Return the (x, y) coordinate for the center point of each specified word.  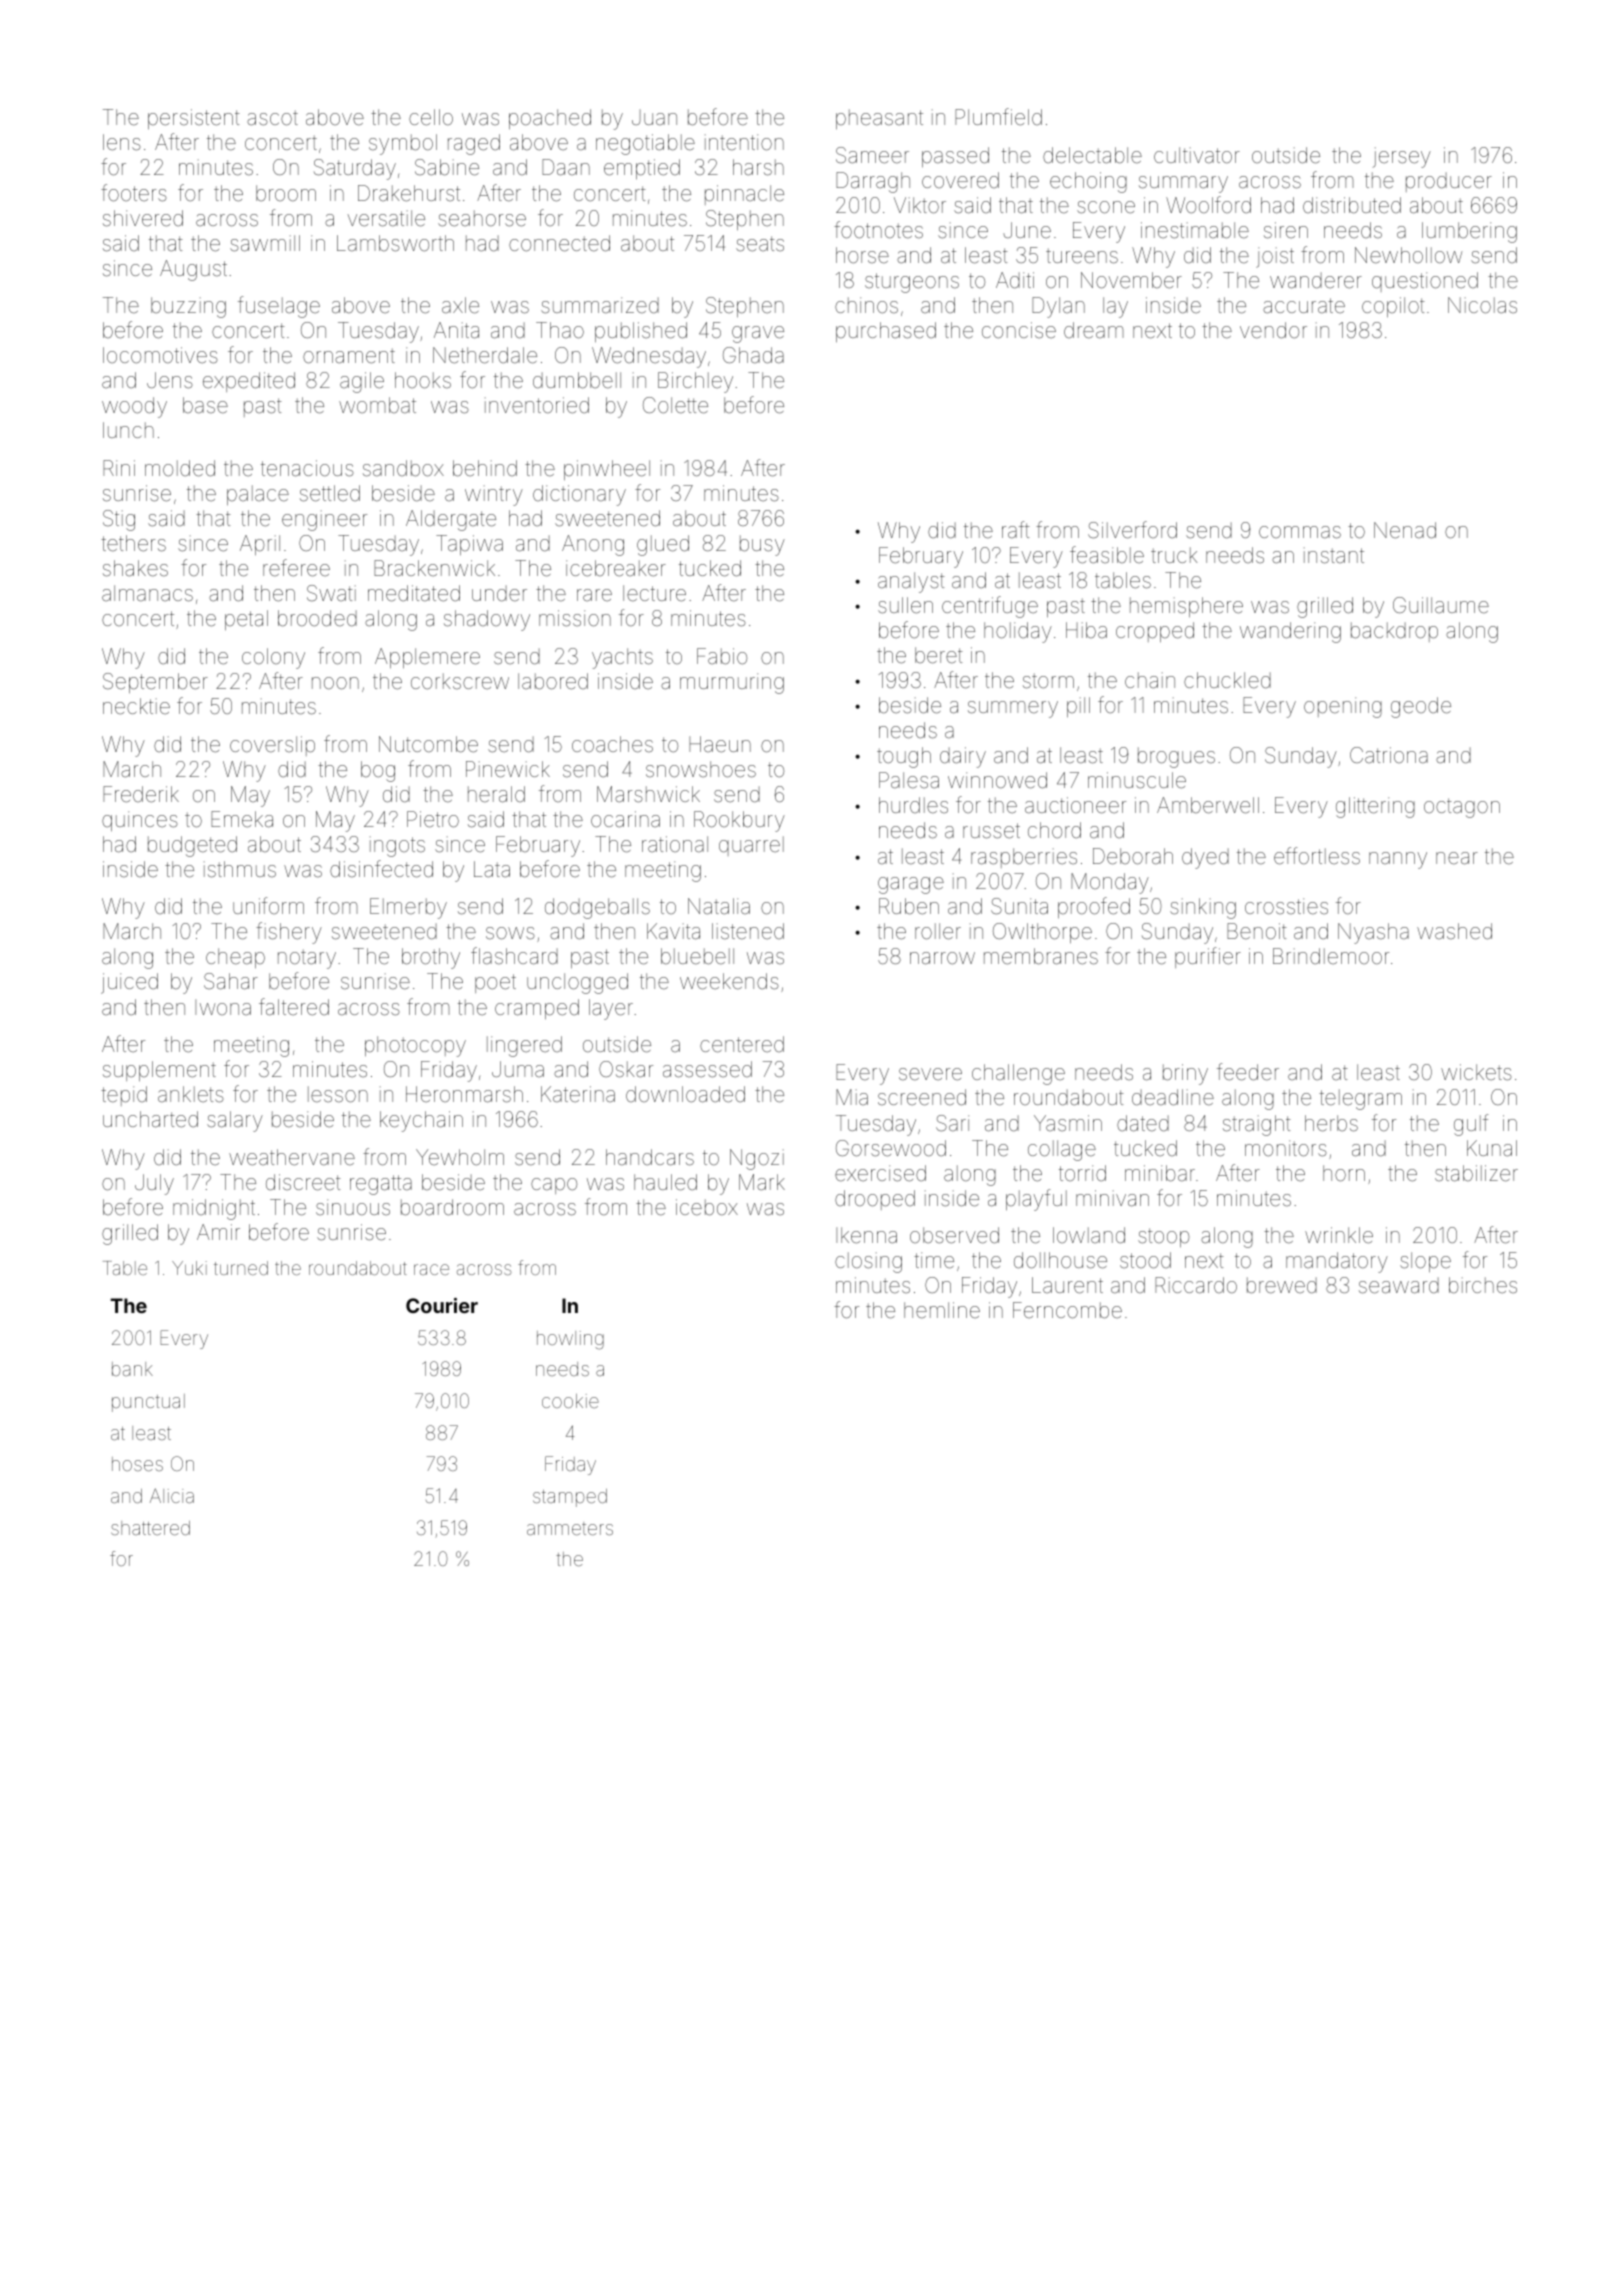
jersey (1402, 157)
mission (575, 618)
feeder (1248, 1072)
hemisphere (1186, 607)
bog (378, 771)
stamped (570, 1498)
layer (611, 1009)
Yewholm (460, 1157)
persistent (194, 119)
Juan (654, 117)
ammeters (570, 1528)
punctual (148, 1403)
